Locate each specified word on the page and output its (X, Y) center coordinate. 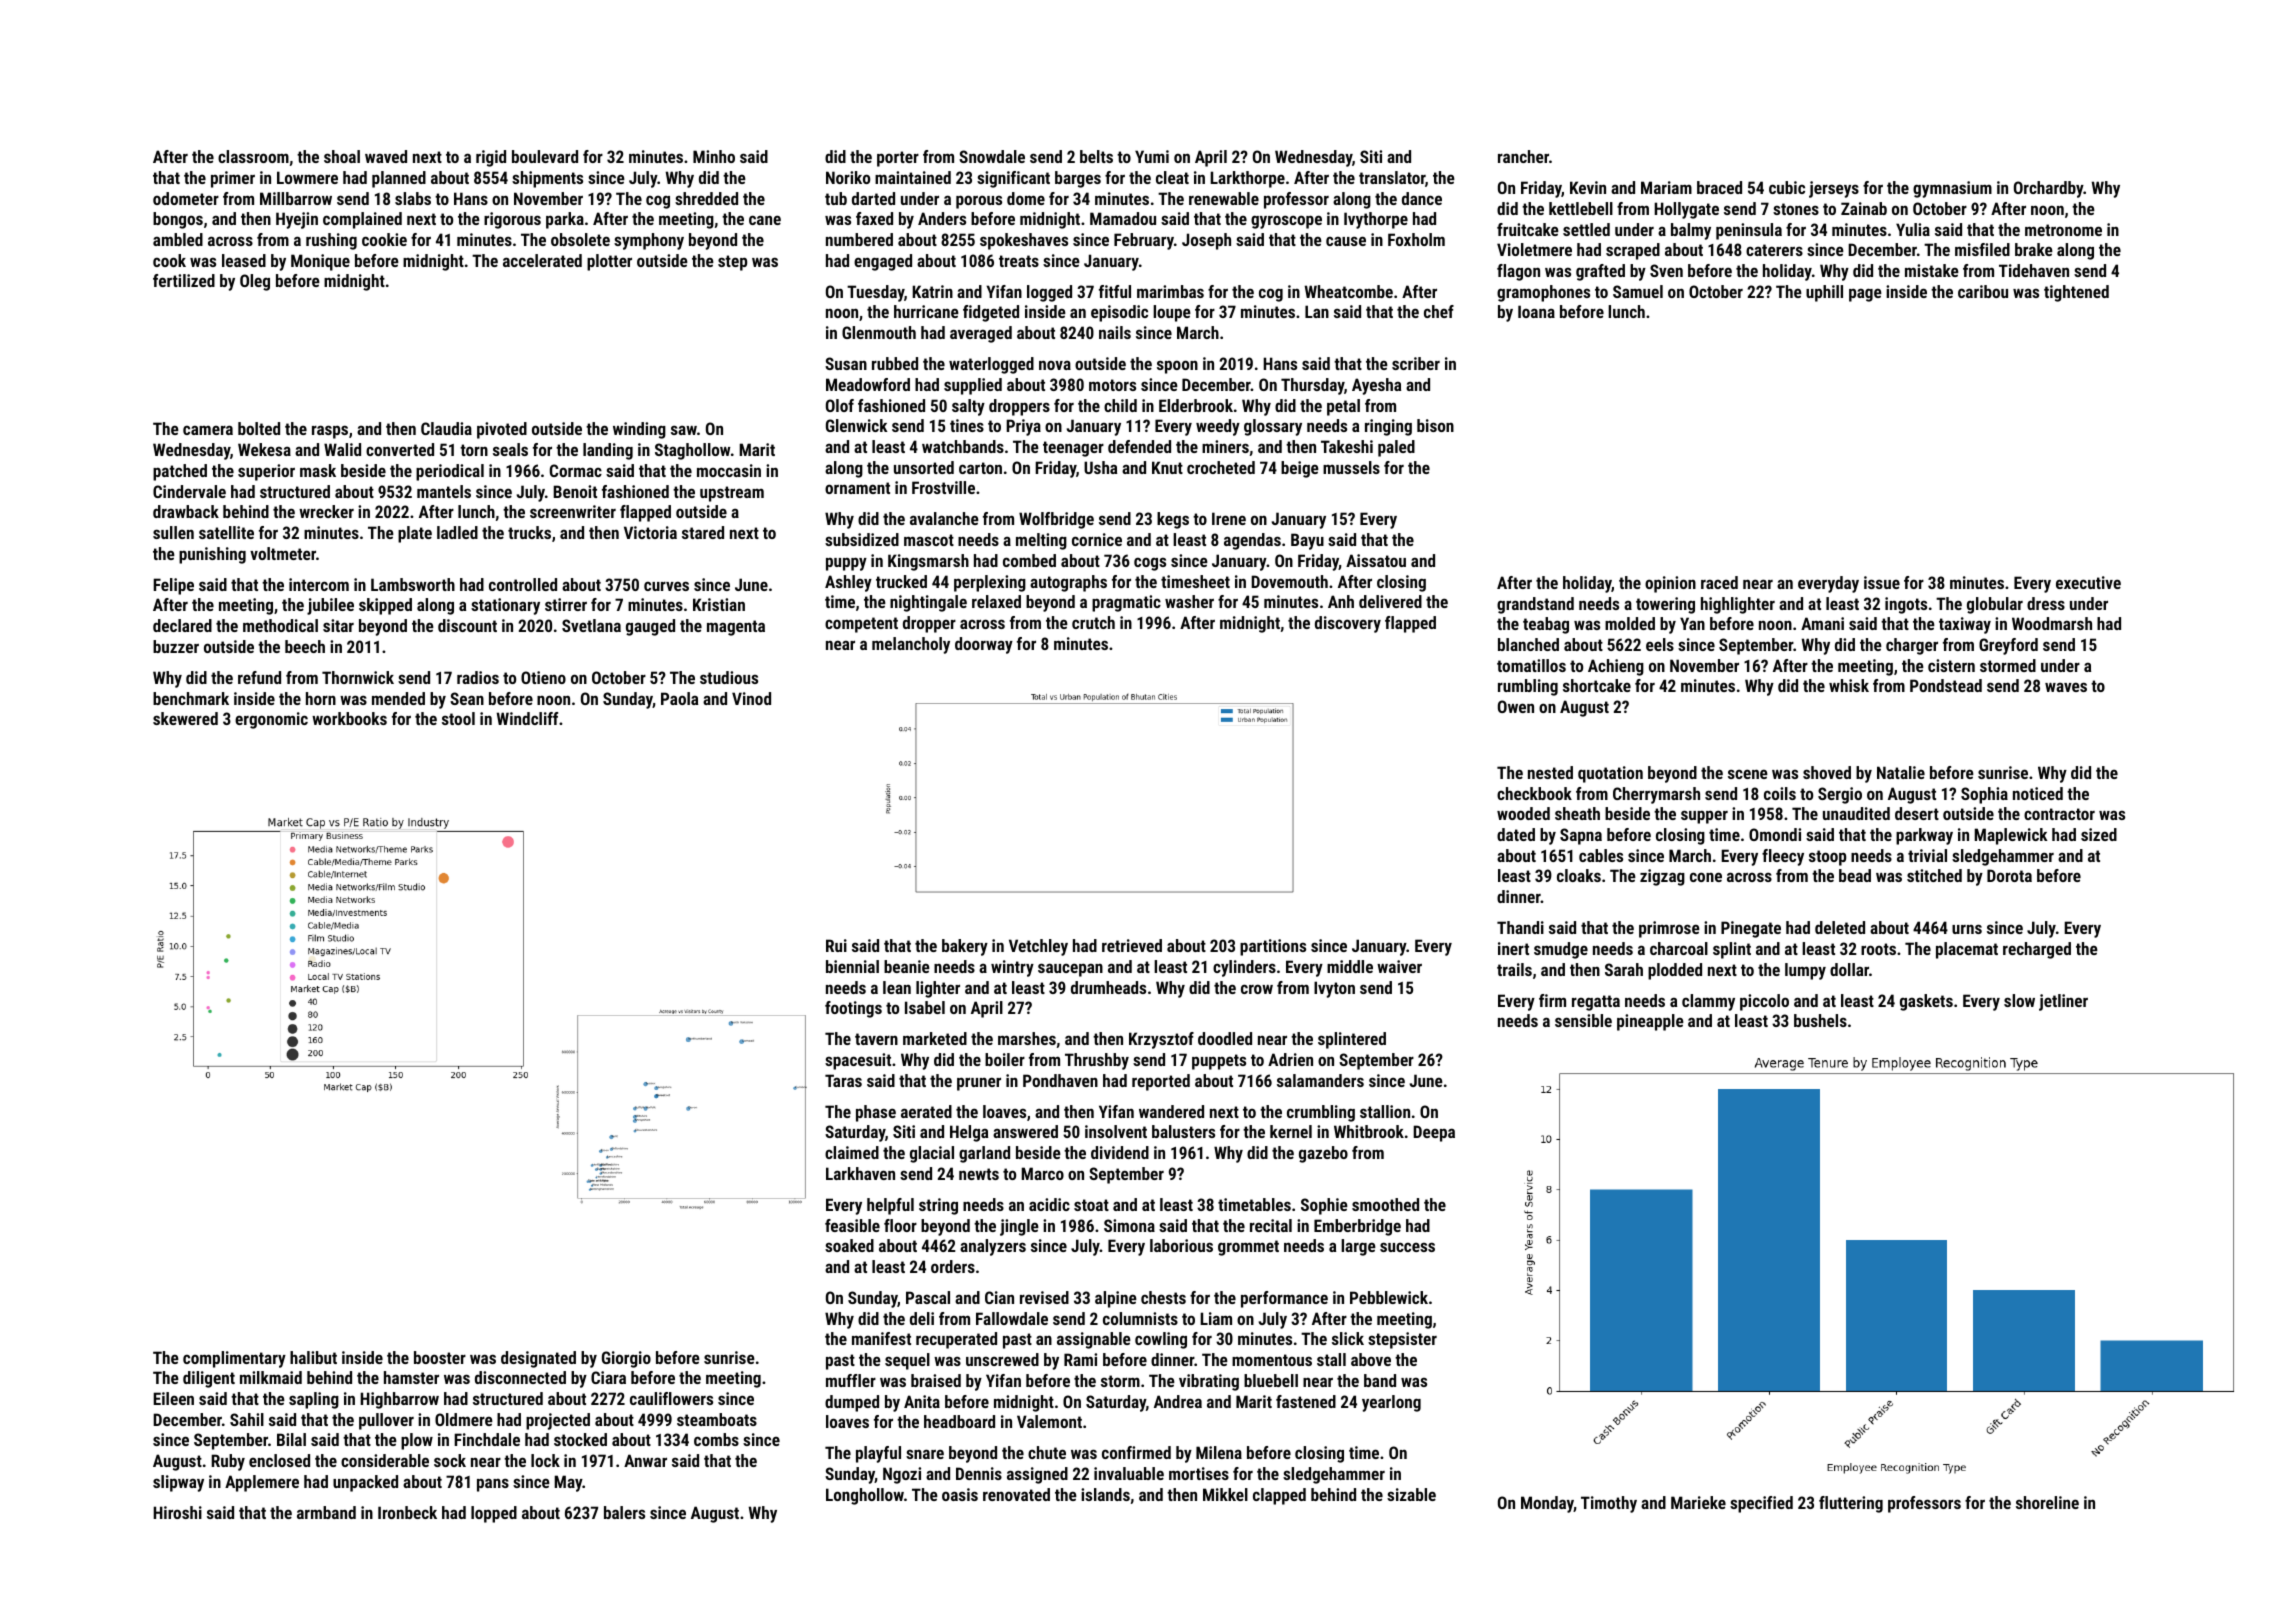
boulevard (545, 156)
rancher (1523, 156)
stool (458, 718)
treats (1019, 261)
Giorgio (626, 1359)
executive (2088, 582)
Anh (1341, 601)
